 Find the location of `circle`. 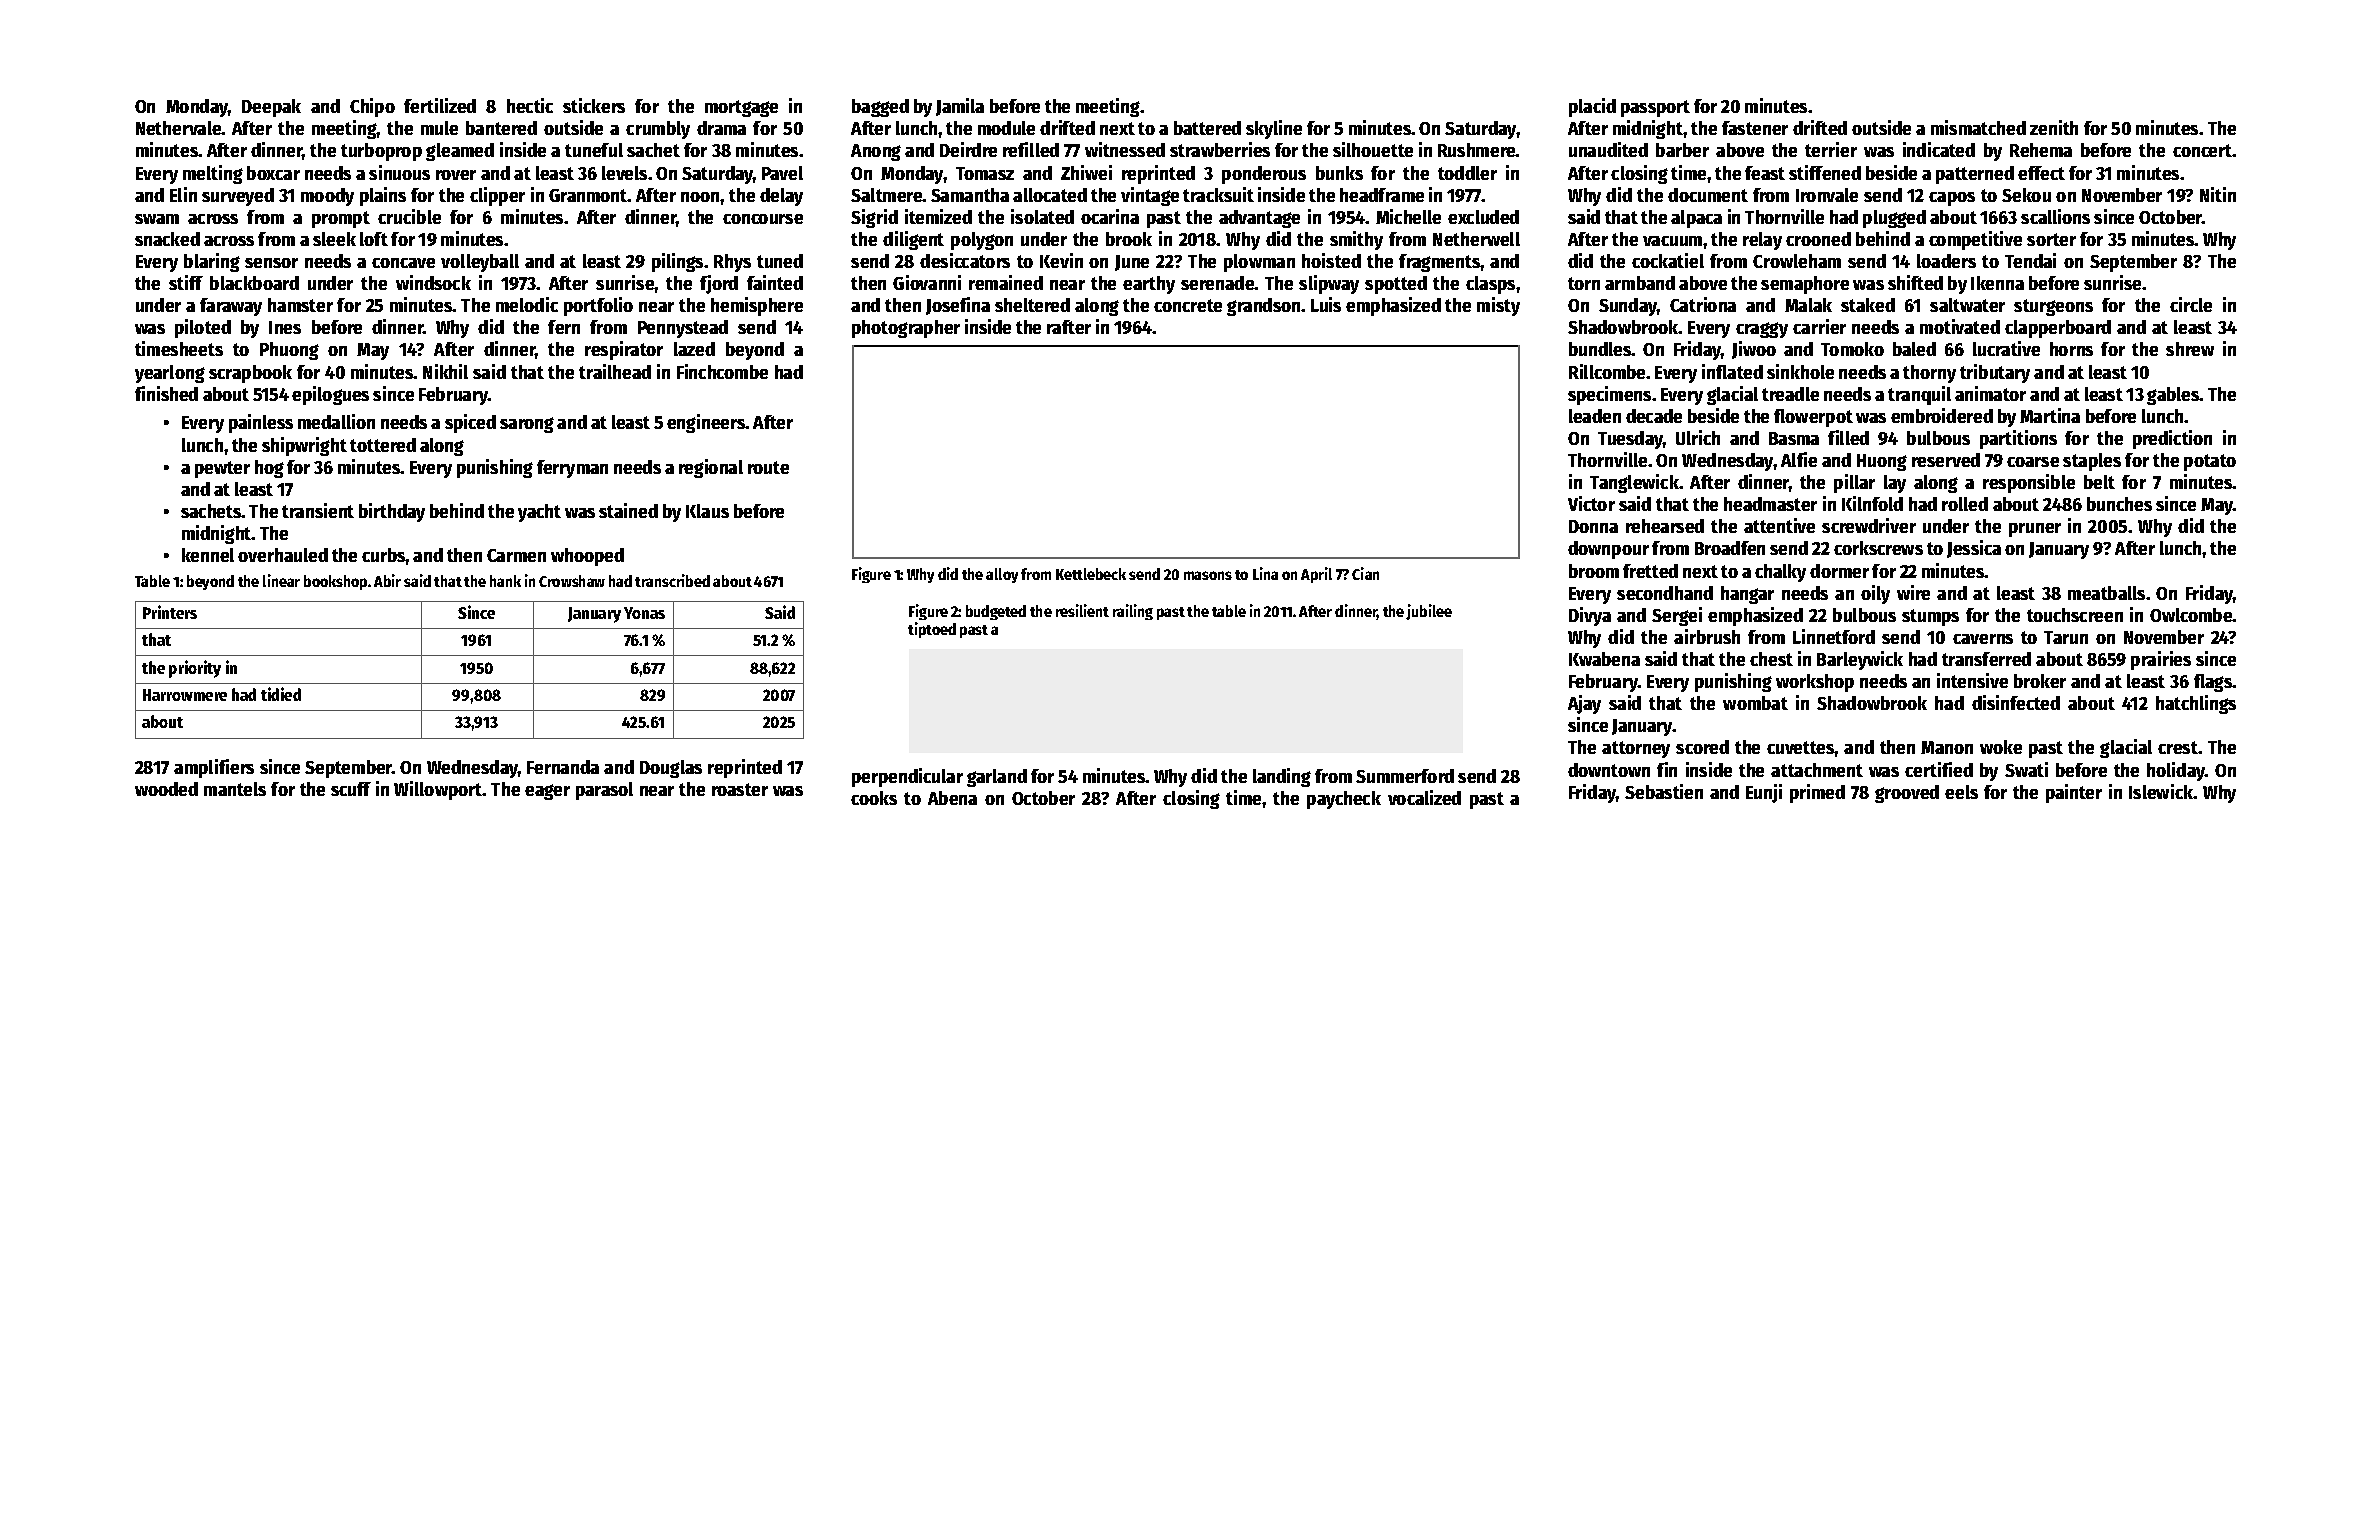

circle is located at coordinates (2191, 304).
